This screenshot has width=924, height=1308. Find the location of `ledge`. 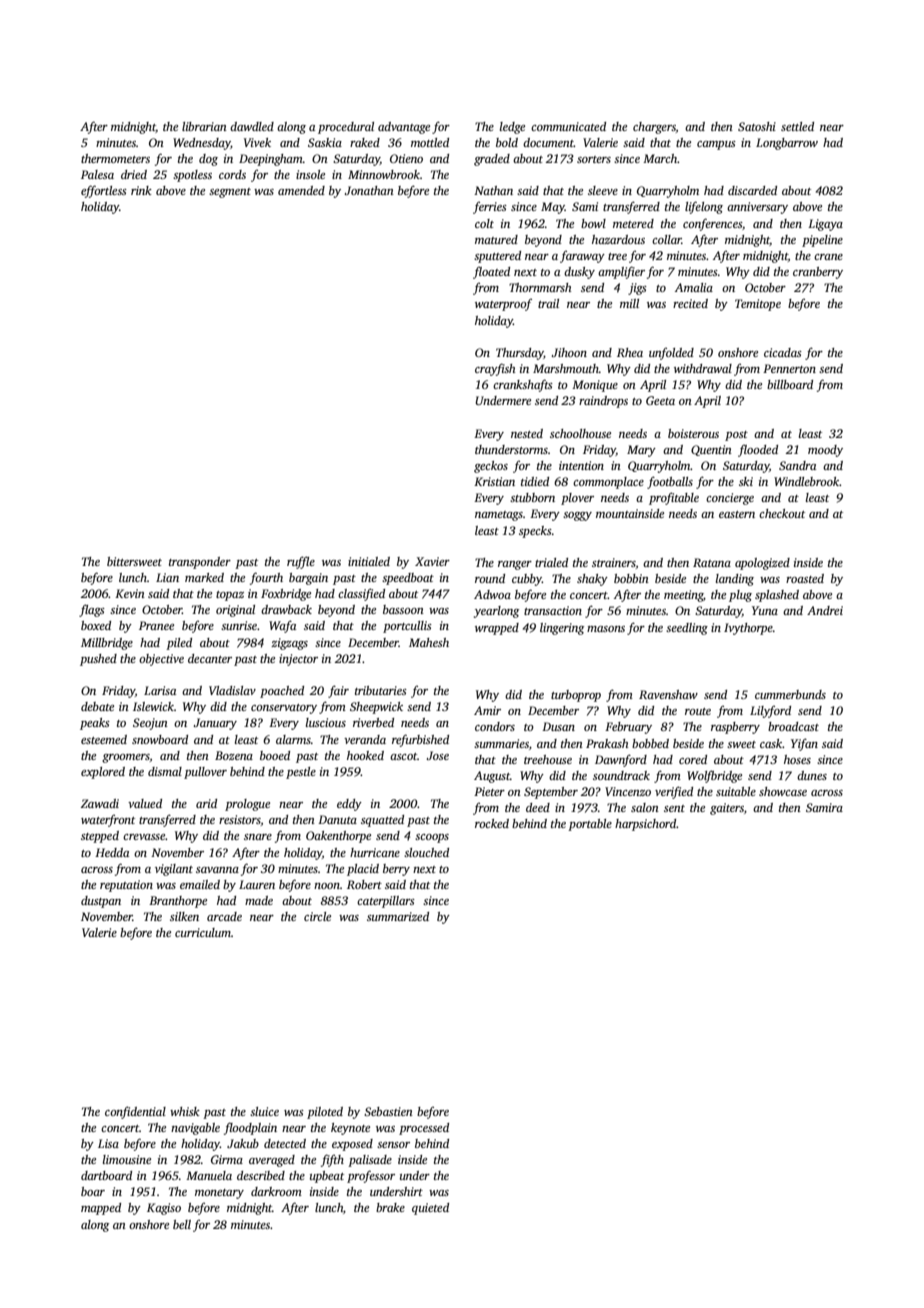

ledge is located at coordinates (512, 128).
